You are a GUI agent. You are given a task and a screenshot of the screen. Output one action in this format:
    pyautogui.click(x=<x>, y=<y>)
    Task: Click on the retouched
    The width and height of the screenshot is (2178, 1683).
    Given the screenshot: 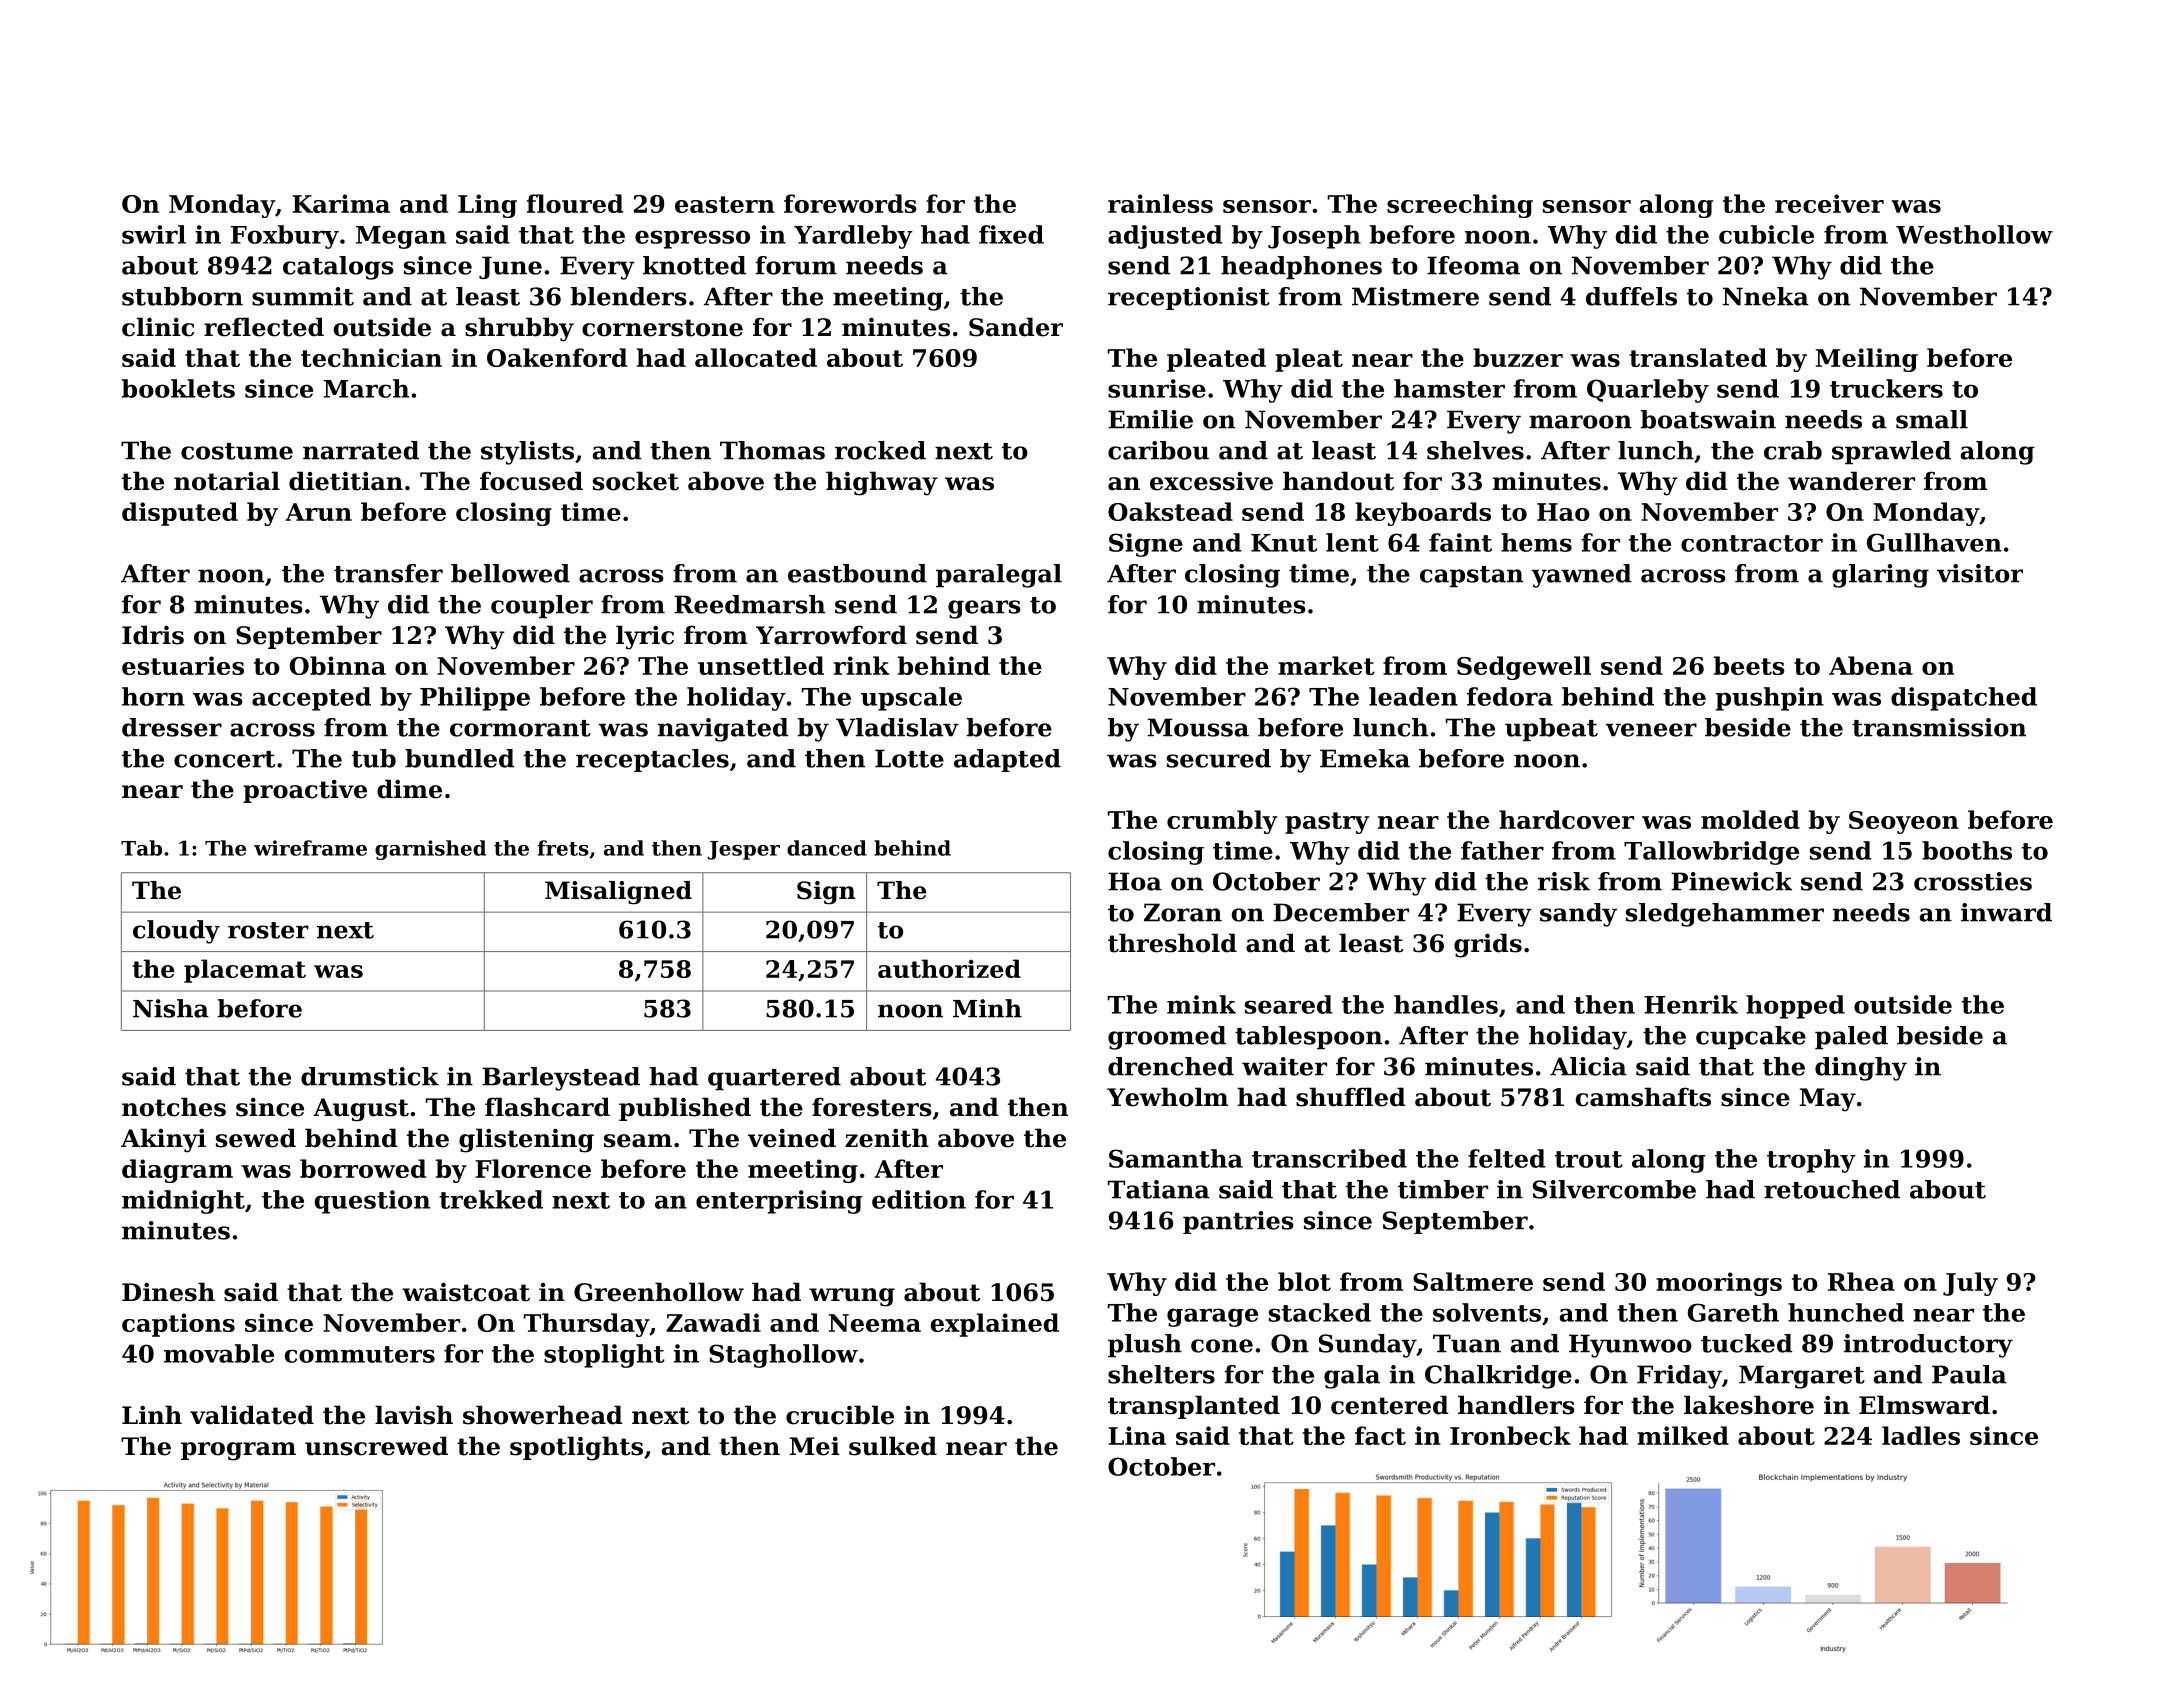 What is the action you would take?
    pyautogui.click(x=1832, y=1189)
